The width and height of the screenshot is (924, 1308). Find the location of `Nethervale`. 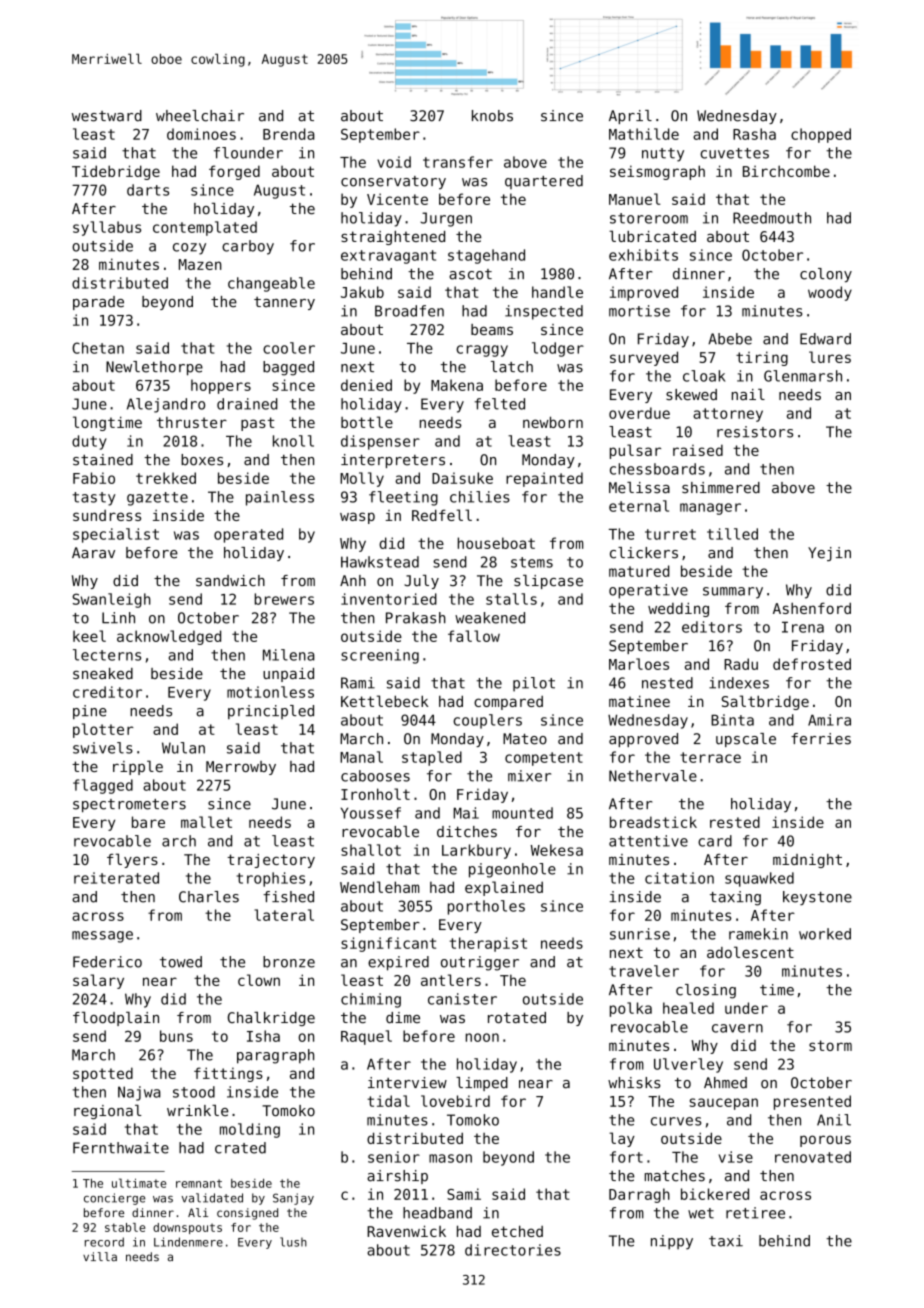

Nethervale is located at coordinates (653, 776).
